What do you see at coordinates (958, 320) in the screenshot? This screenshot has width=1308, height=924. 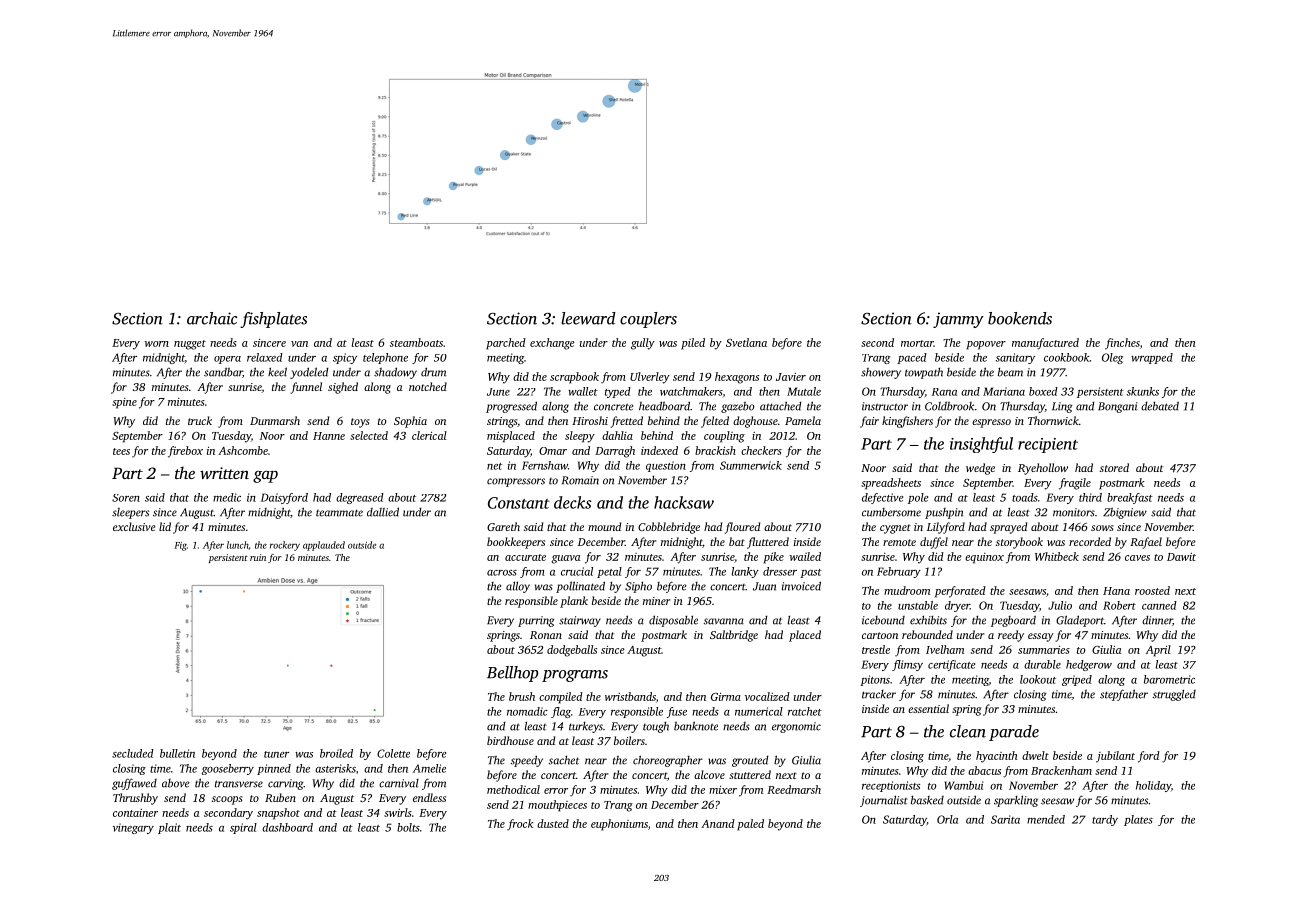 I see `jammy` at bounding box center [958, 320].
